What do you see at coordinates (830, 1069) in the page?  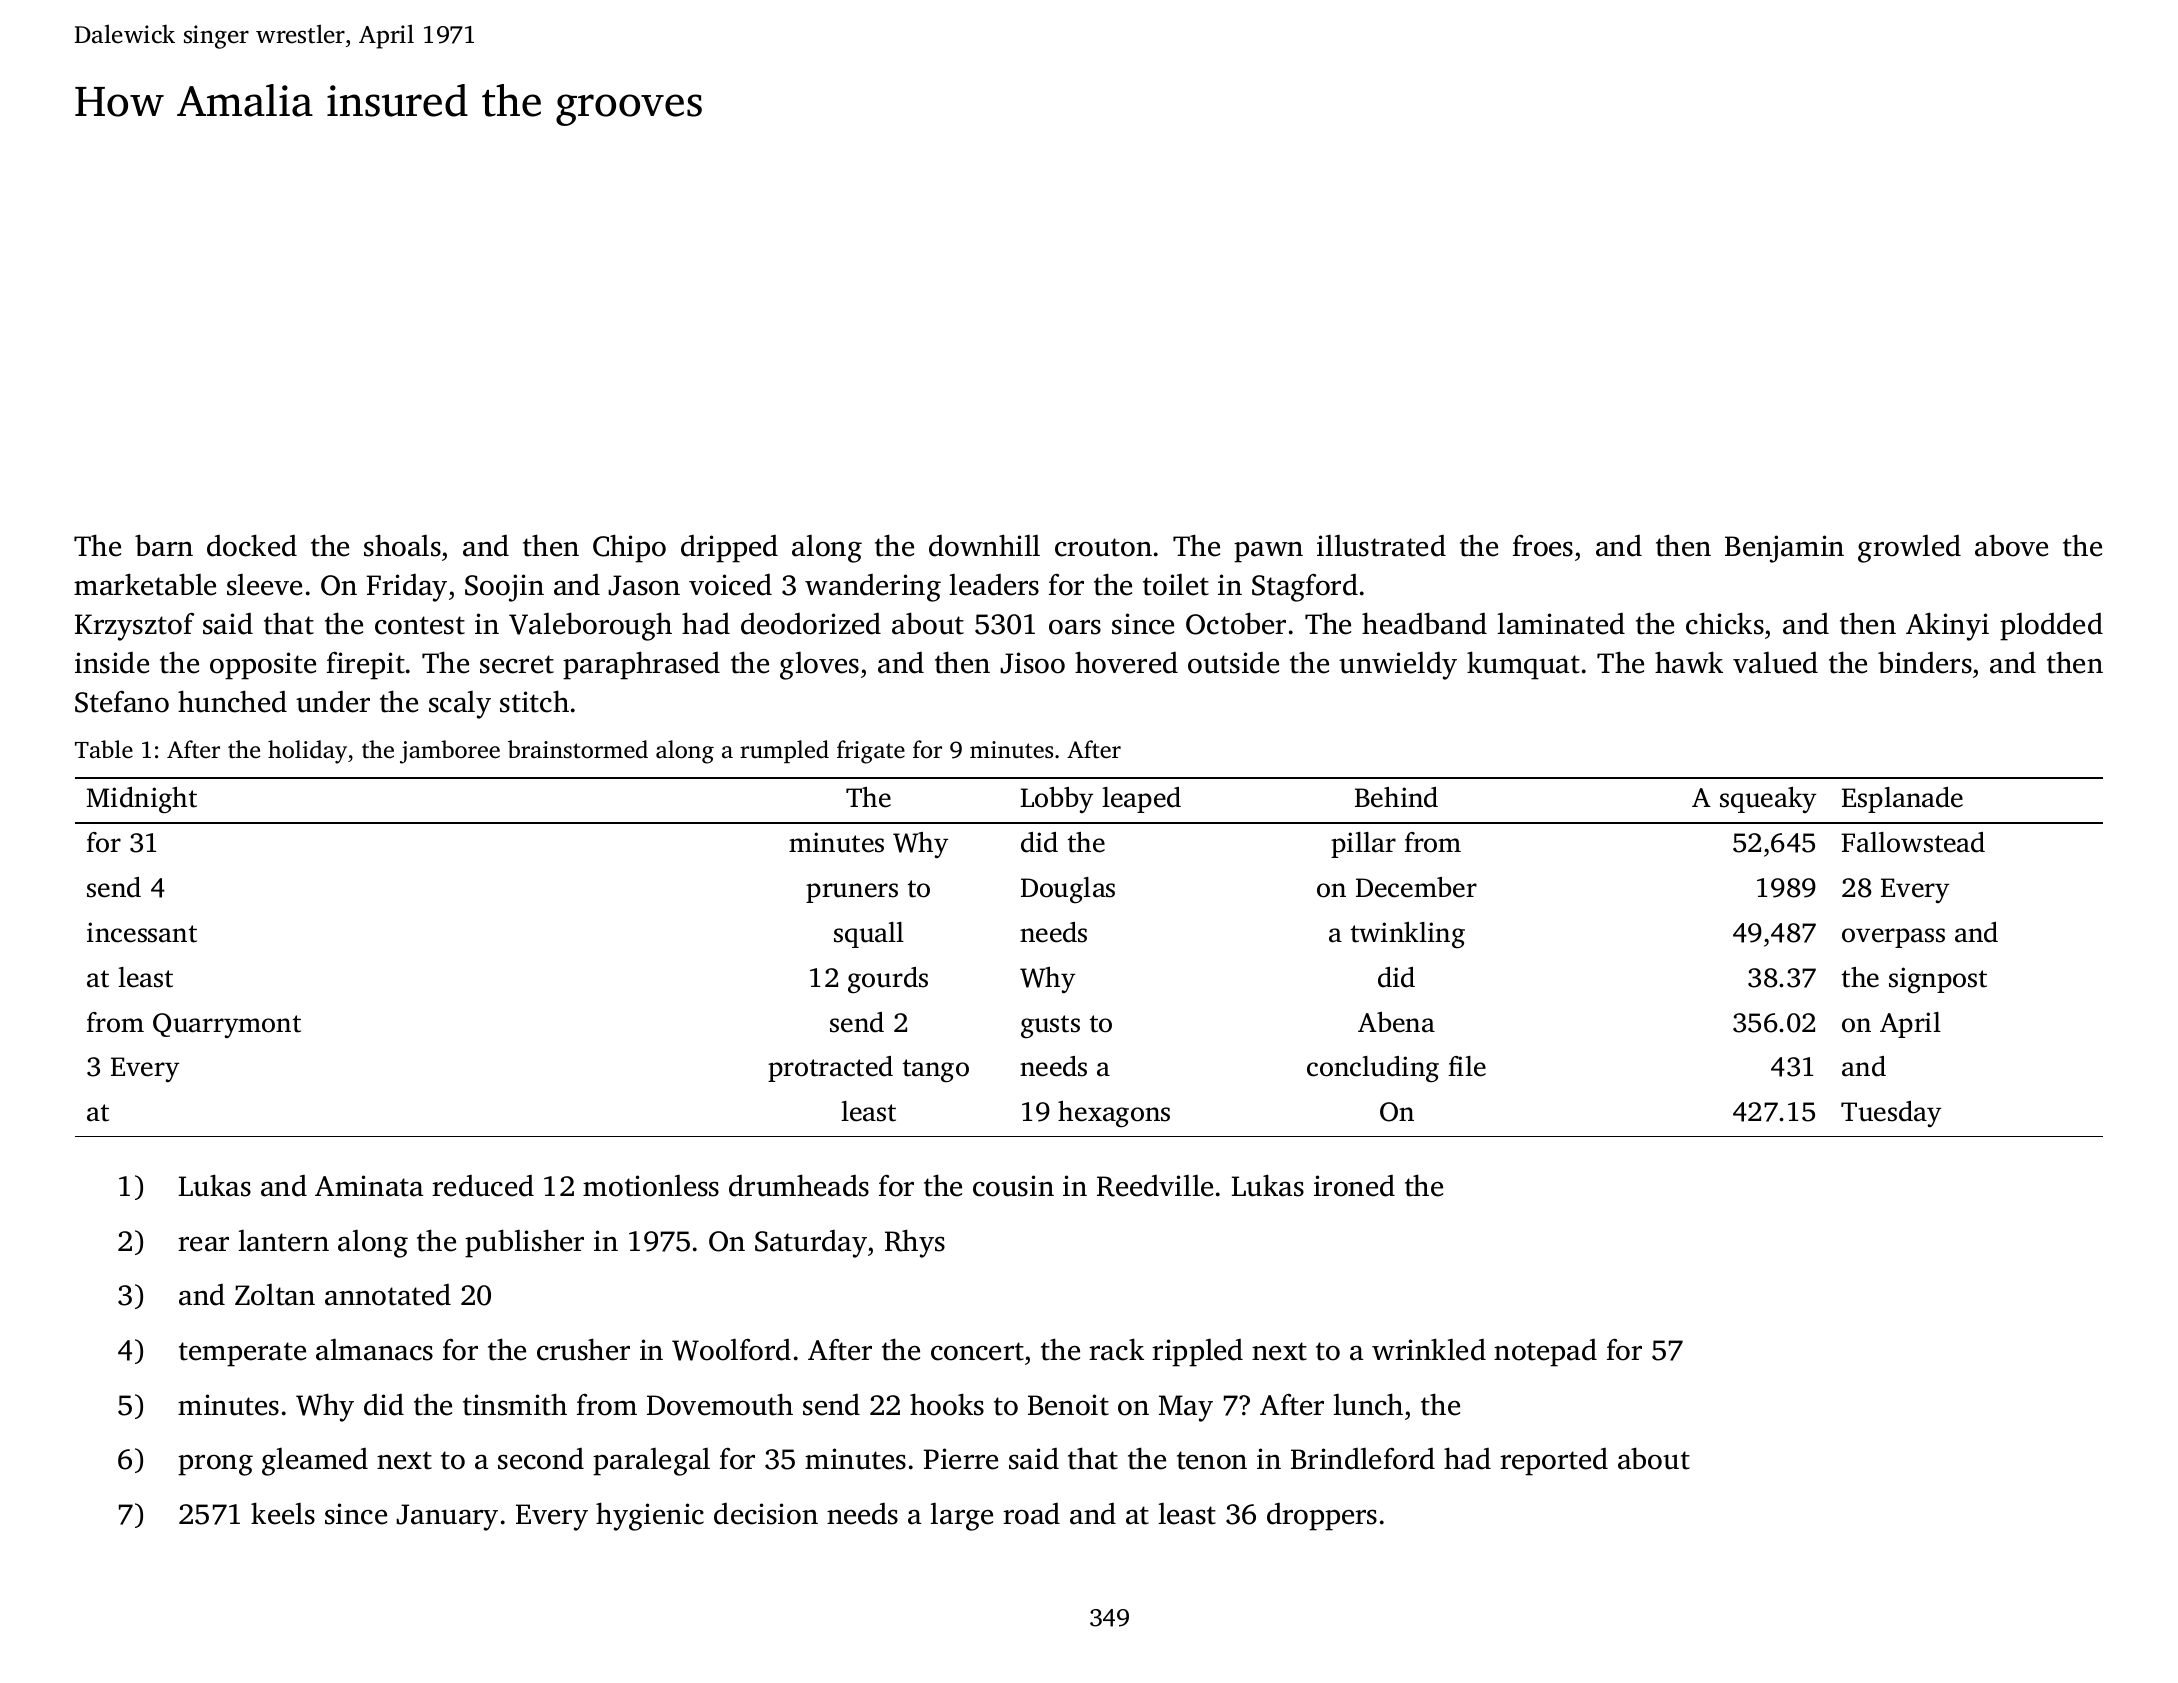 I see `protracted` at bounding box center [830, 1069].
